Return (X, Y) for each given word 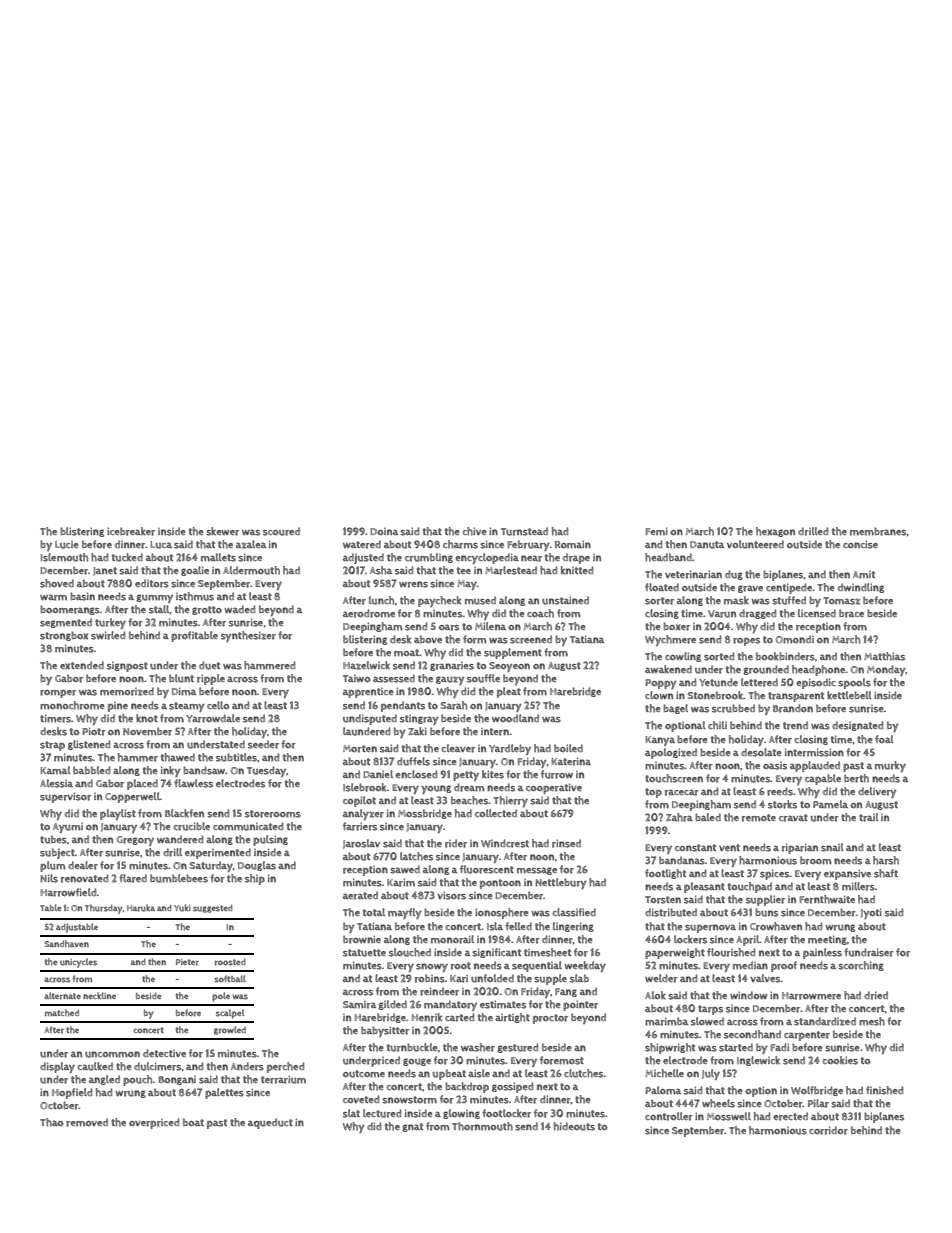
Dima (184, 691)
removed (87, 1122)
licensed (817, 613)
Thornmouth (482, 1126)
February (529, 545)
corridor (828, 1130)
